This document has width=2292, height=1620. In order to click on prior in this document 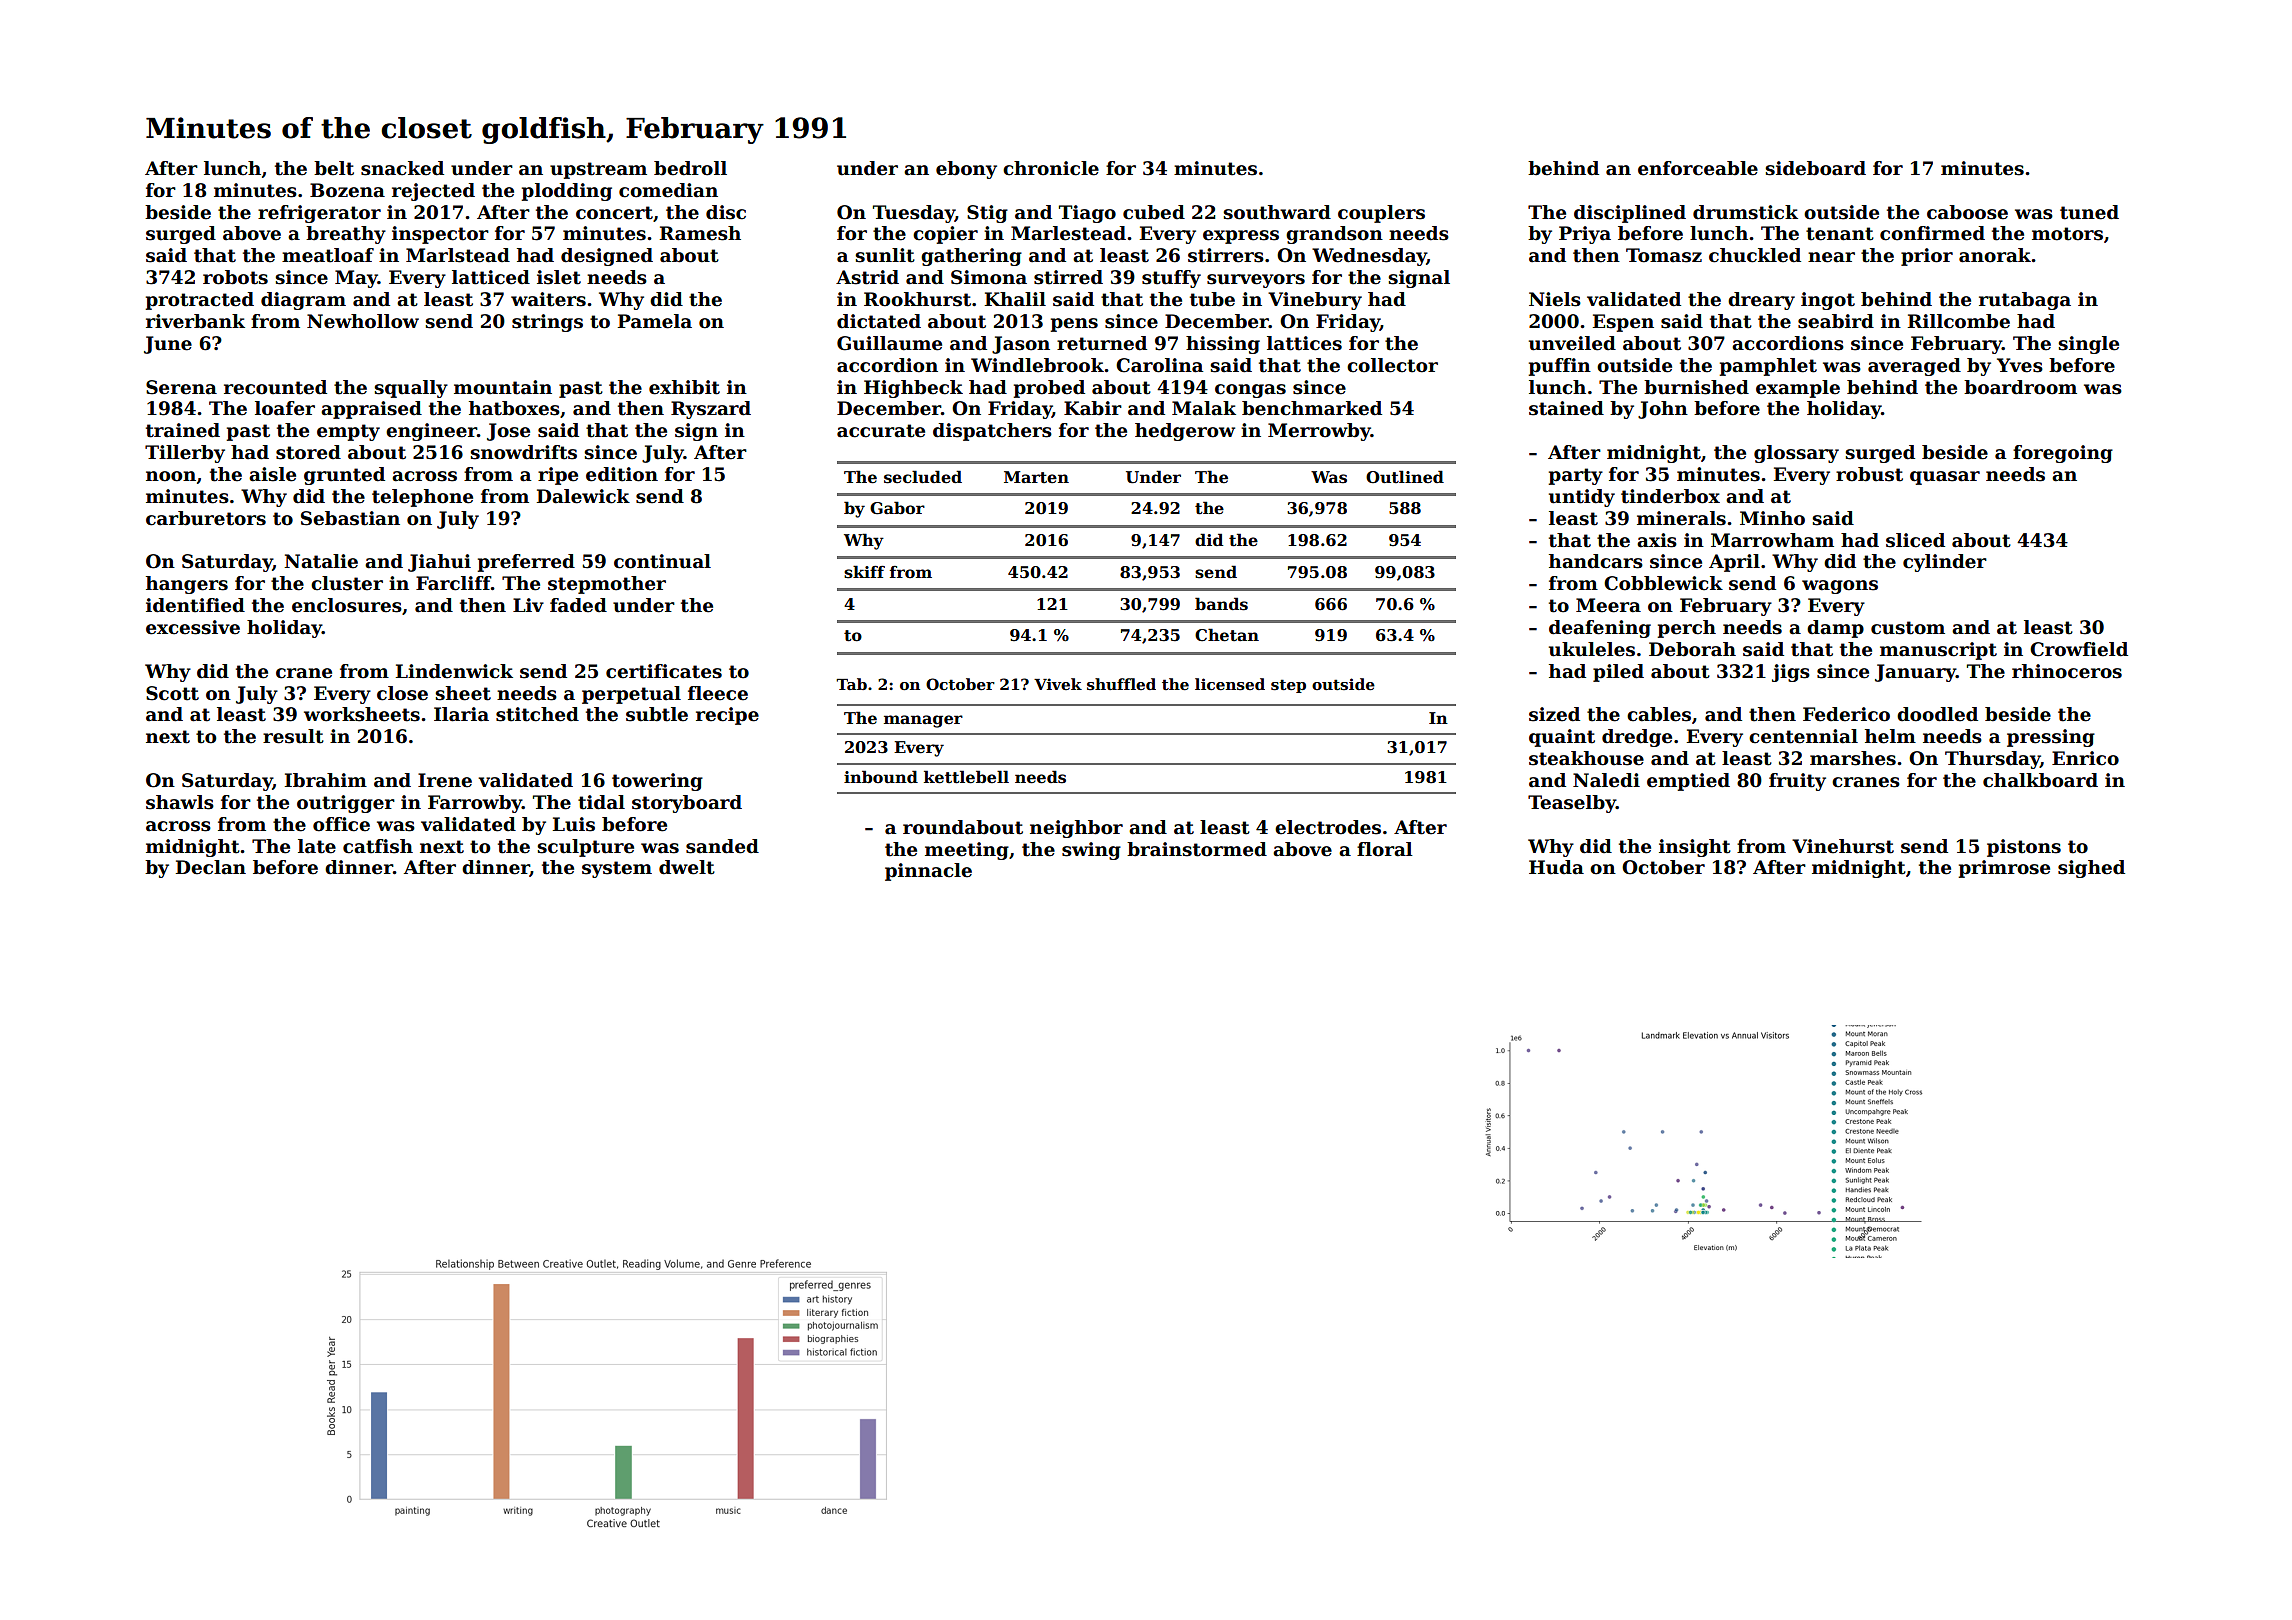, I will do `click(1927, 257)`.
